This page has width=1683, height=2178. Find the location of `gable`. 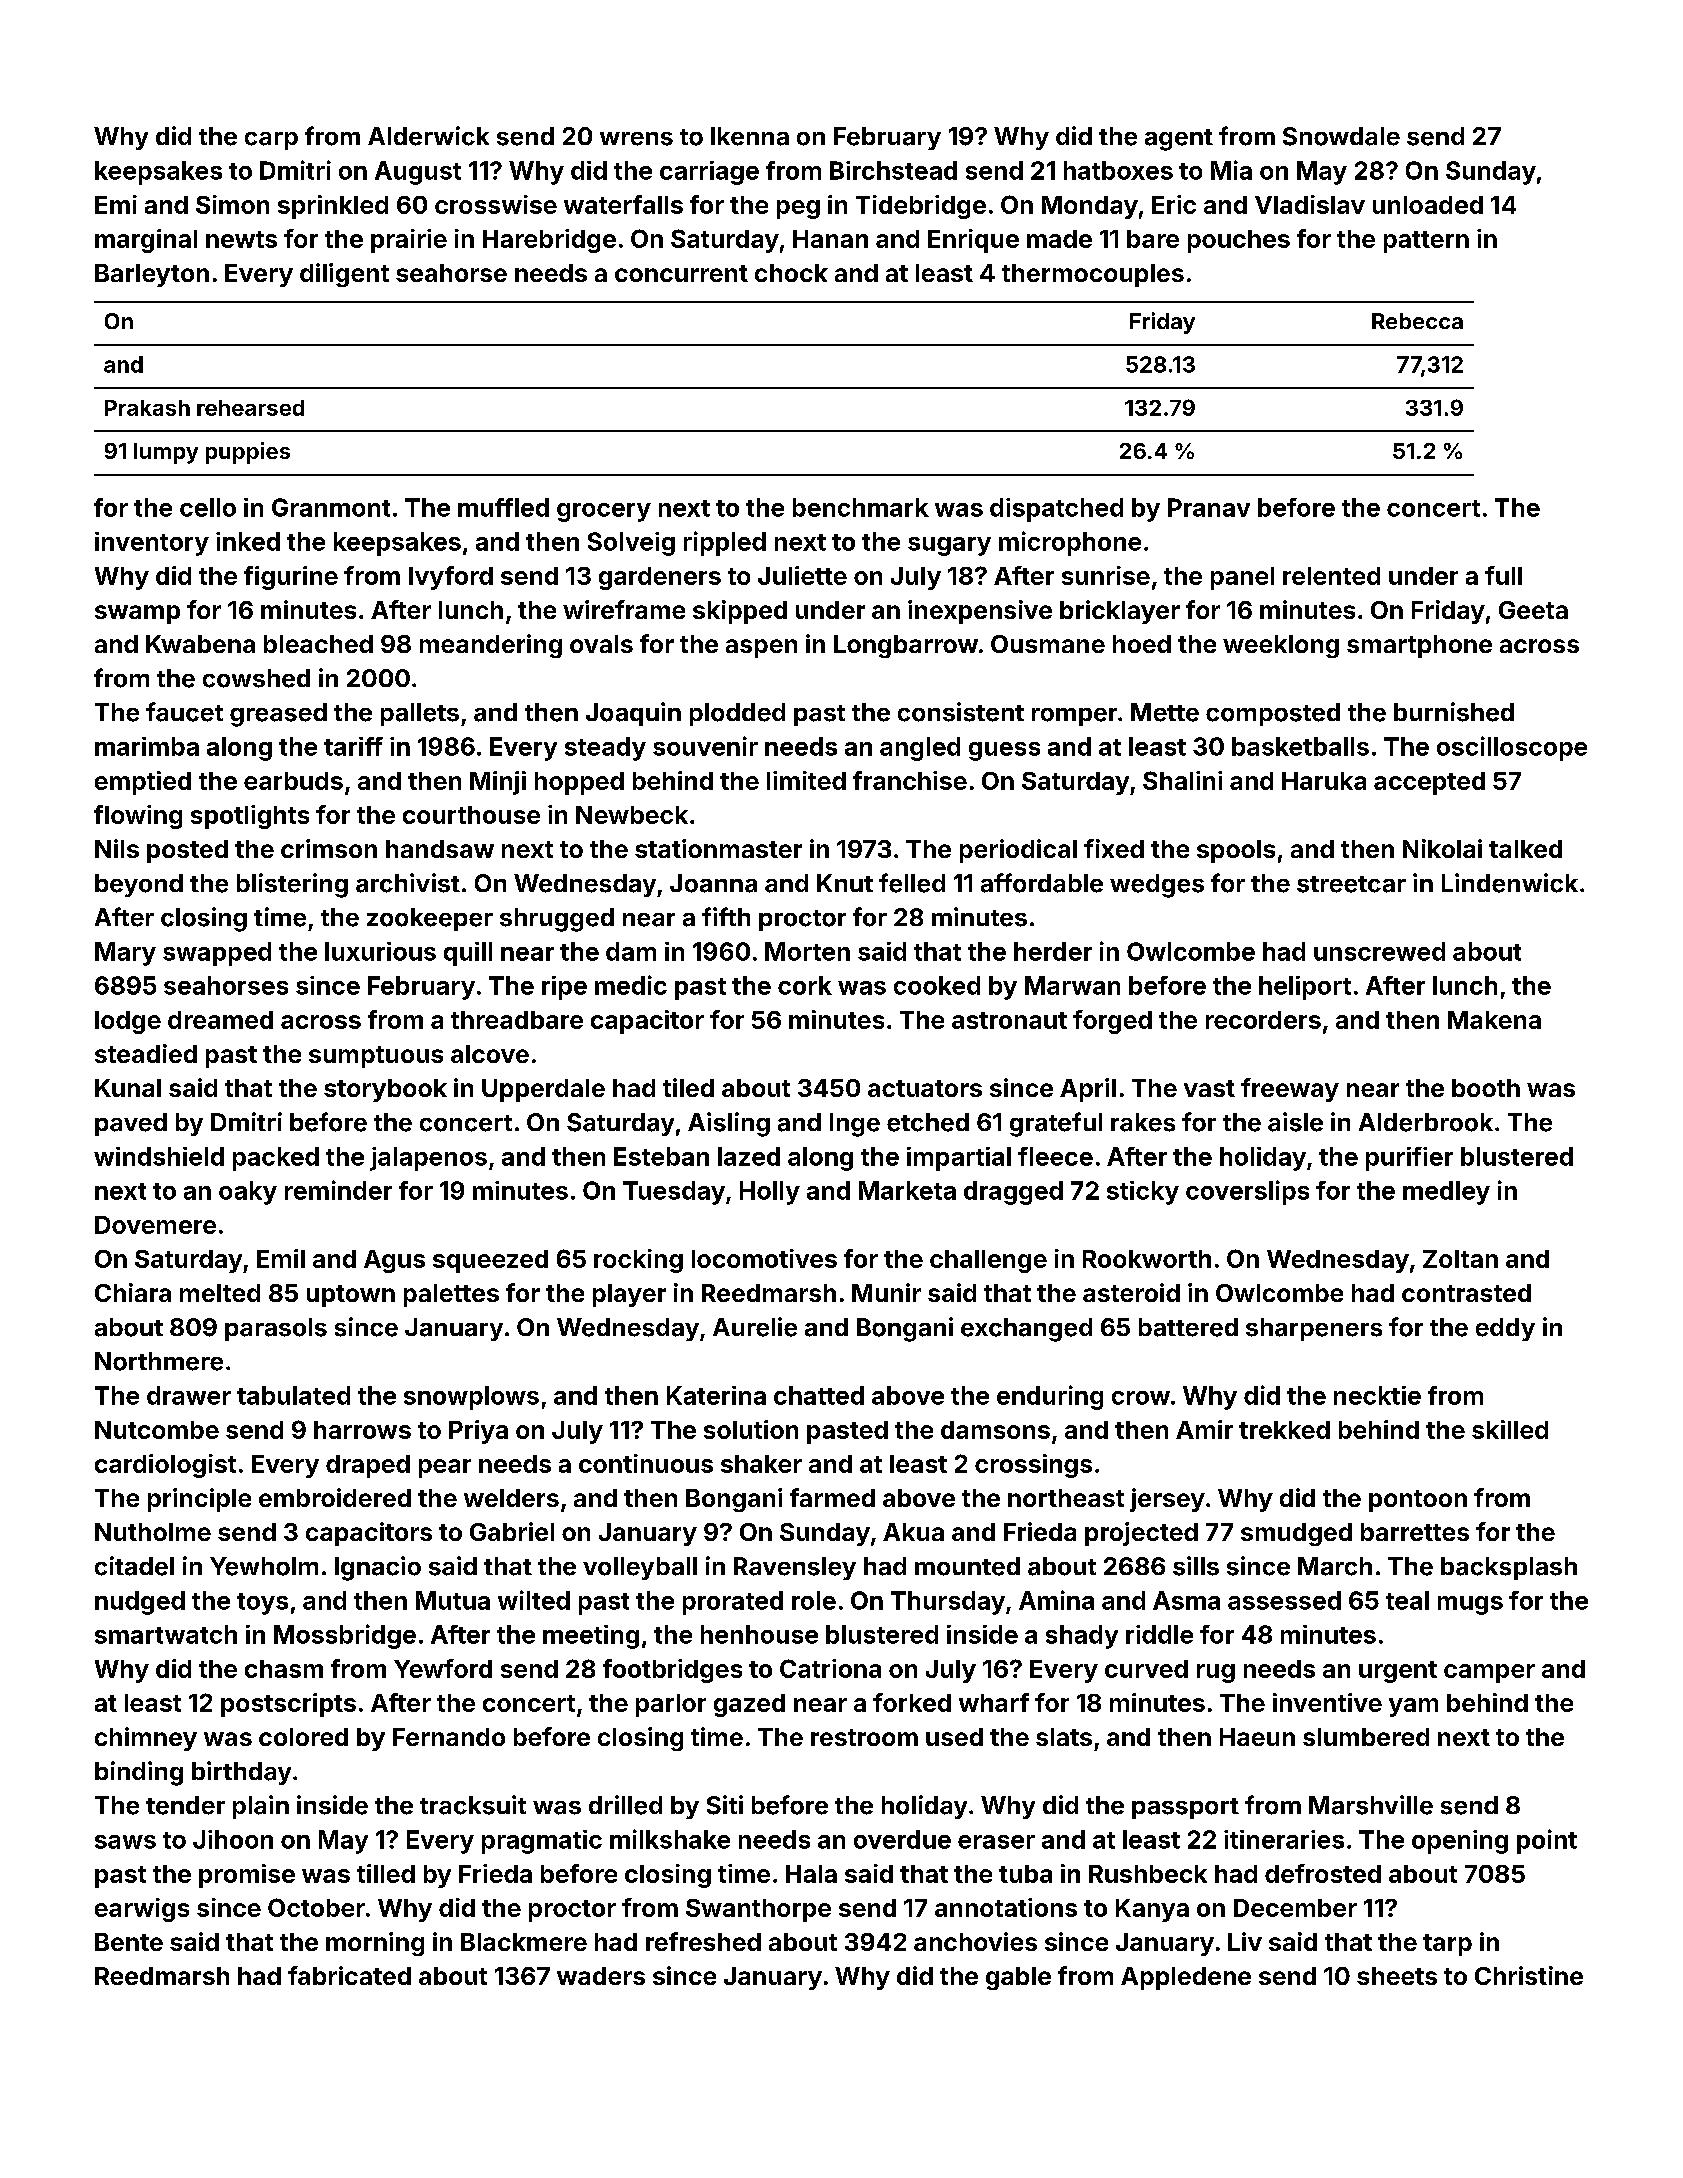

gable is located at coordinates (1018, 1978).
